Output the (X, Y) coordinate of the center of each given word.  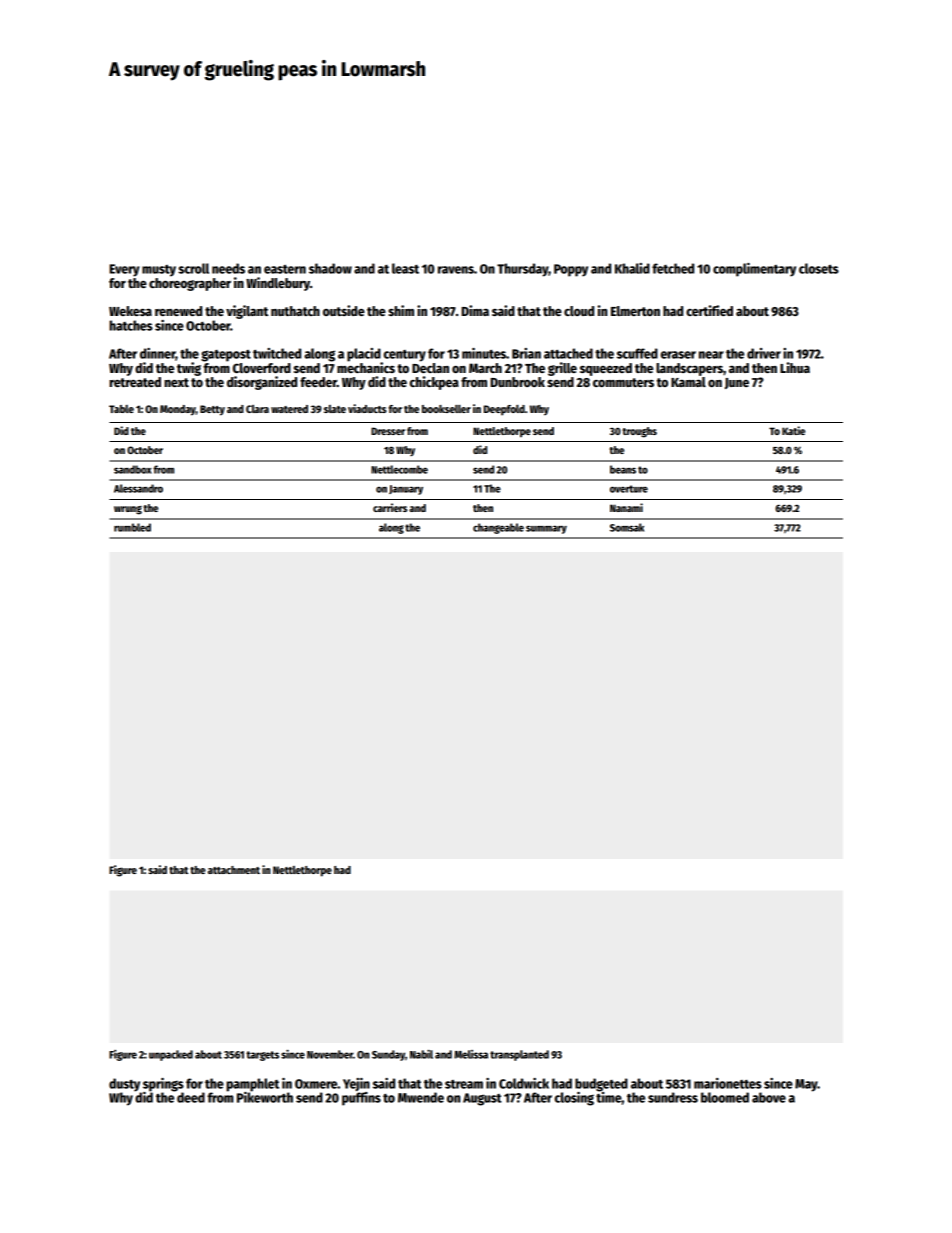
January (406, 490)
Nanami (626, 507)
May (806, 1085)
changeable (498, 528)
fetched (673, 268)
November (330, 1054)
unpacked (171, 1055)
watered (289, 409)
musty (159, 271)
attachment (234, 870)
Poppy (571, 270)
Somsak (627, 527)
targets (262, 1056)
